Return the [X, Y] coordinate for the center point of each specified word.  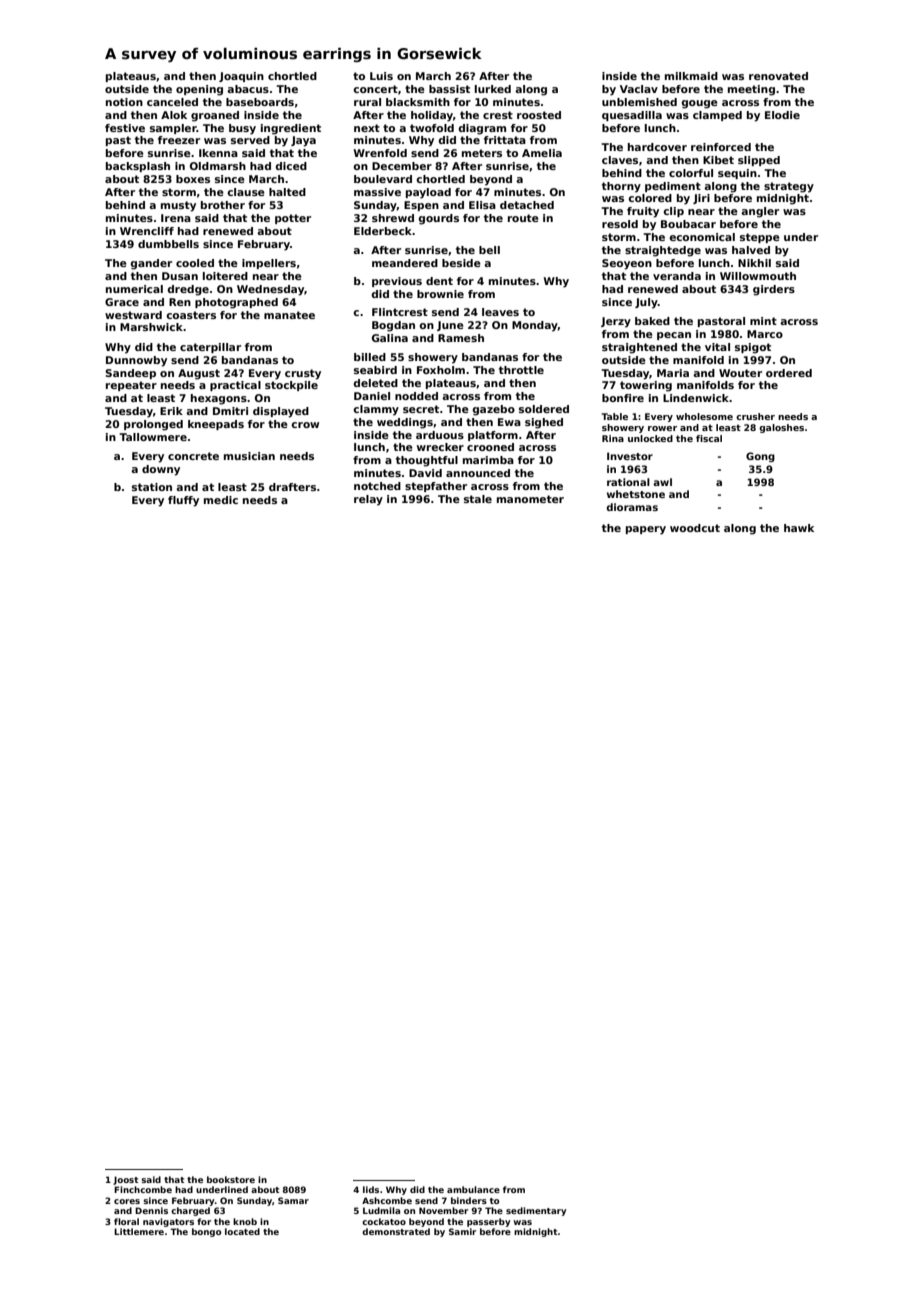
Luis [381, 76]
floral [126, 1221]
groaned [215, 116]
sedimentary [536, 1211]
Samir [462, 1231]
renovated [778, 76]
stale [478, 499]
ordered [789, 373]
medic [221, 500]
